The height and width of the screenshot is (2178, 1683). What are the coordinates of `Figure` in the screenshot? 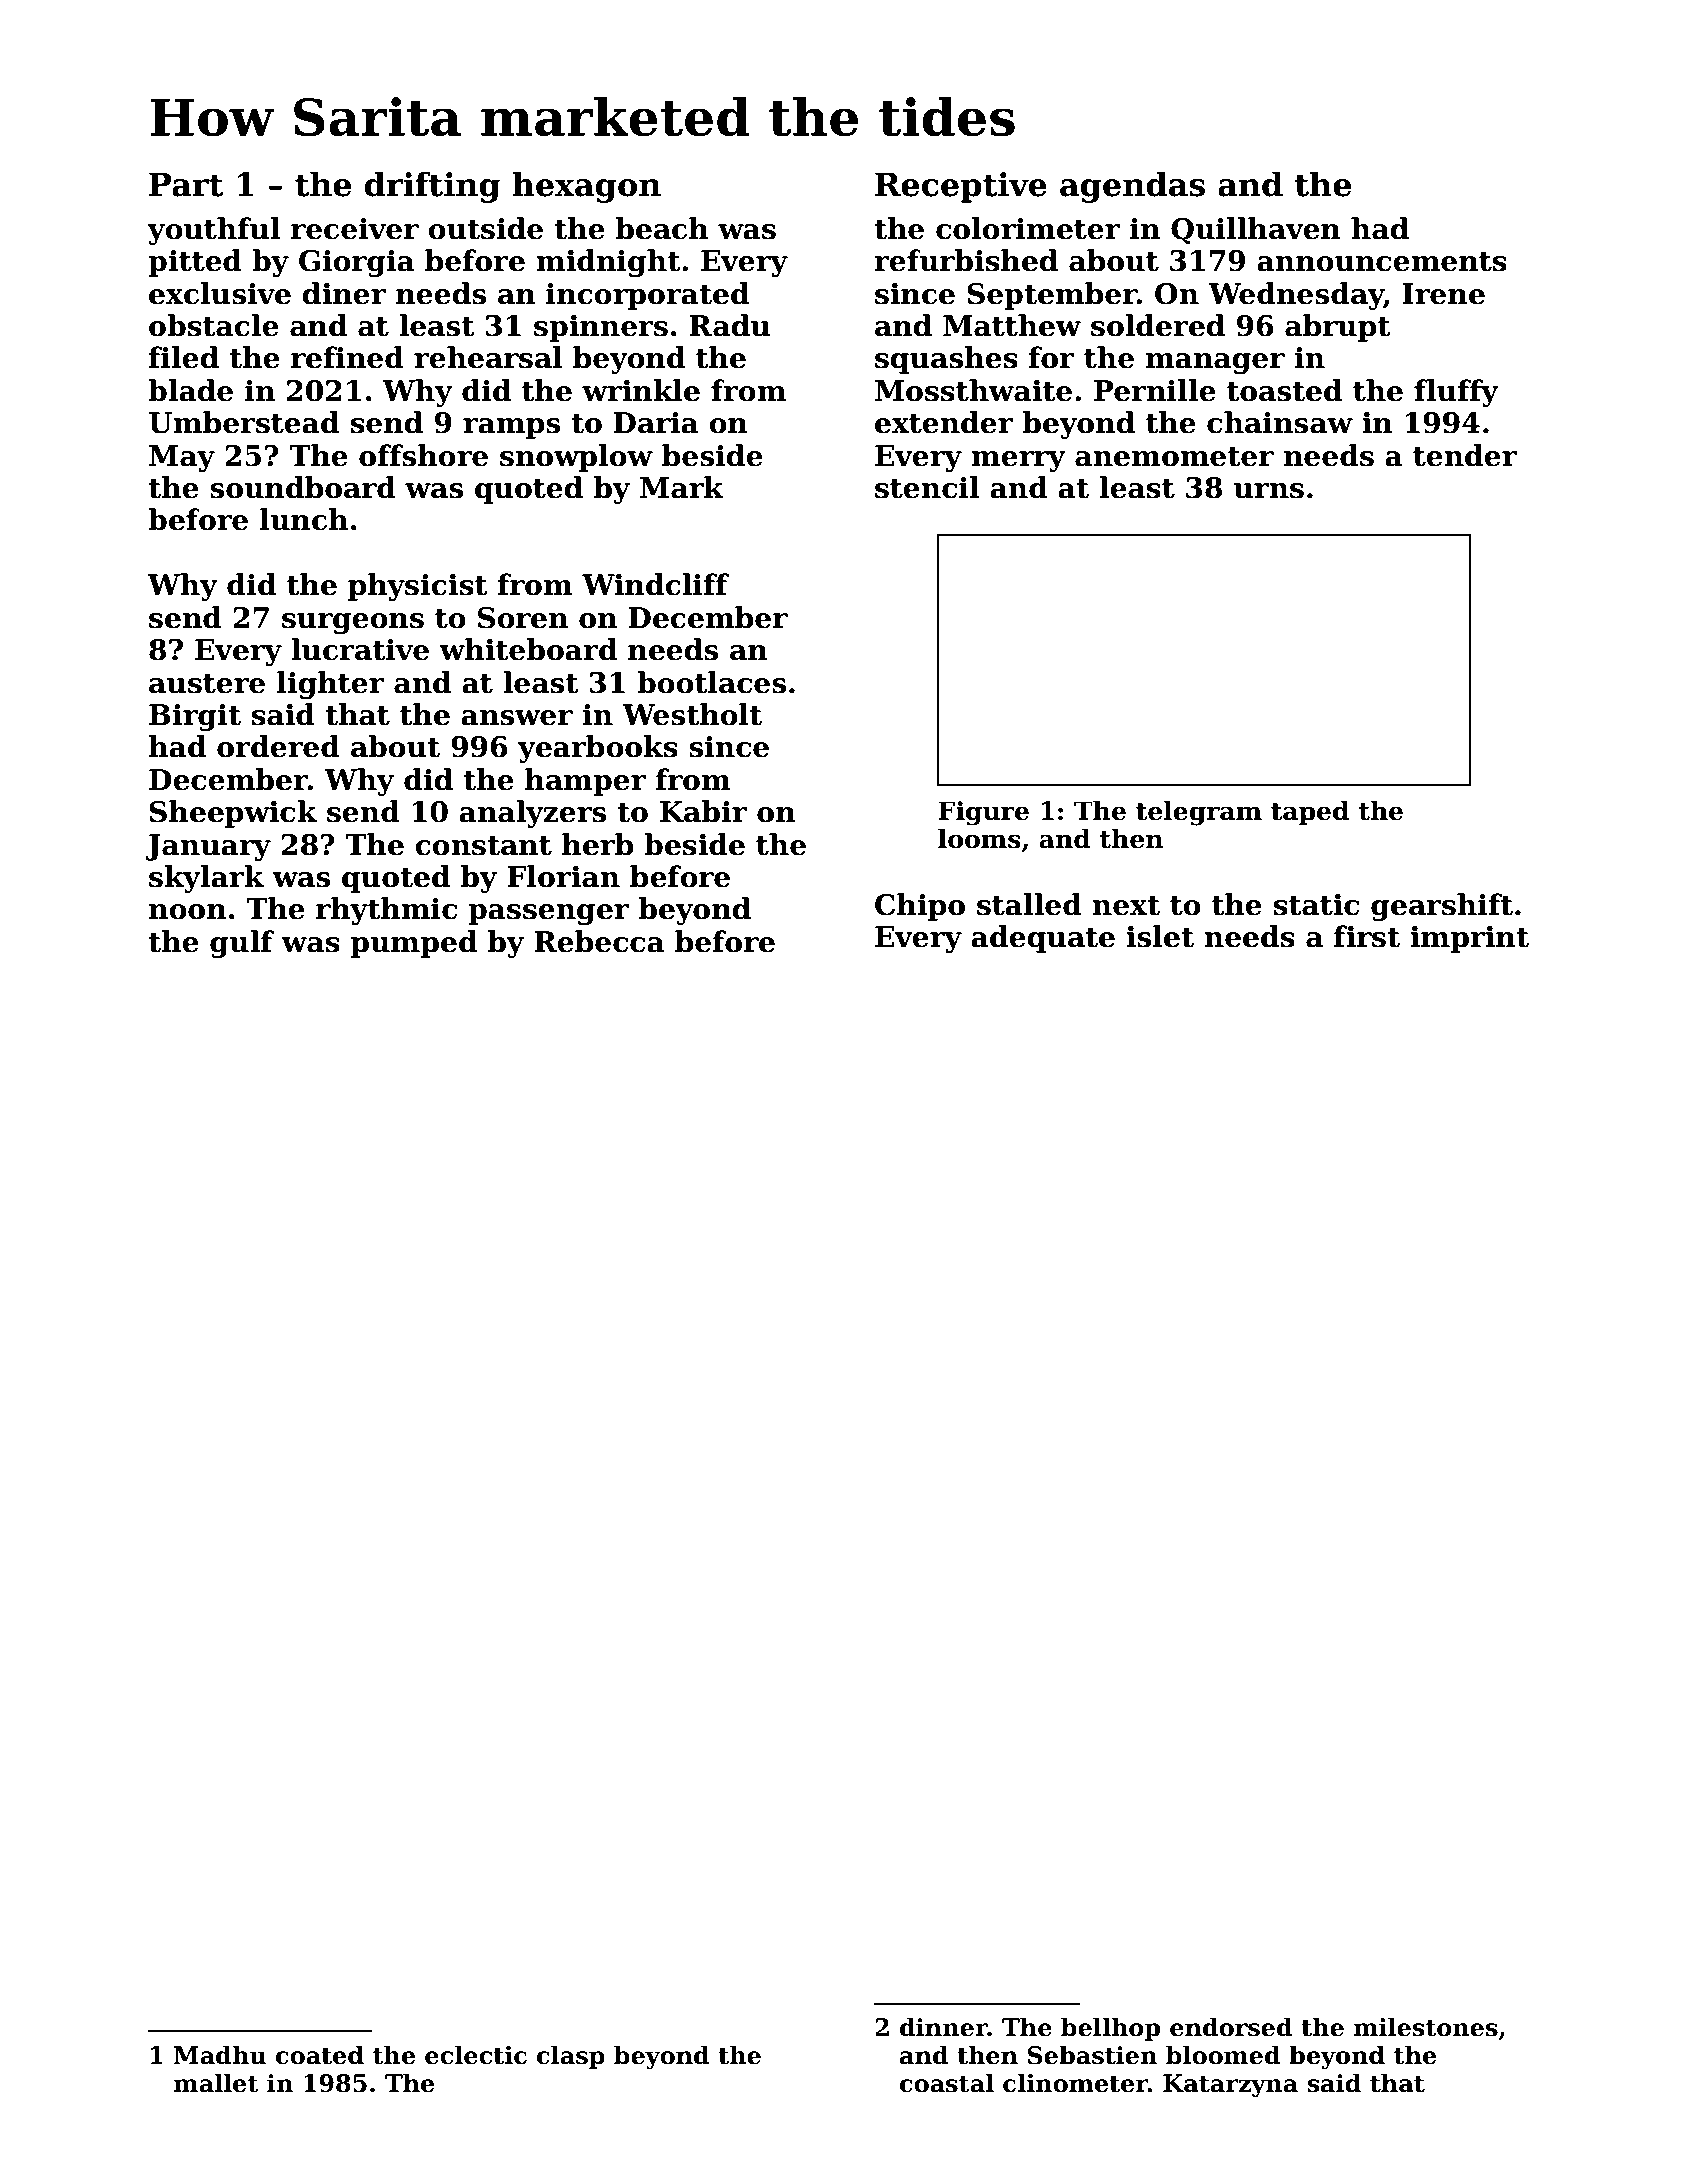 It's located at (983, 813).
